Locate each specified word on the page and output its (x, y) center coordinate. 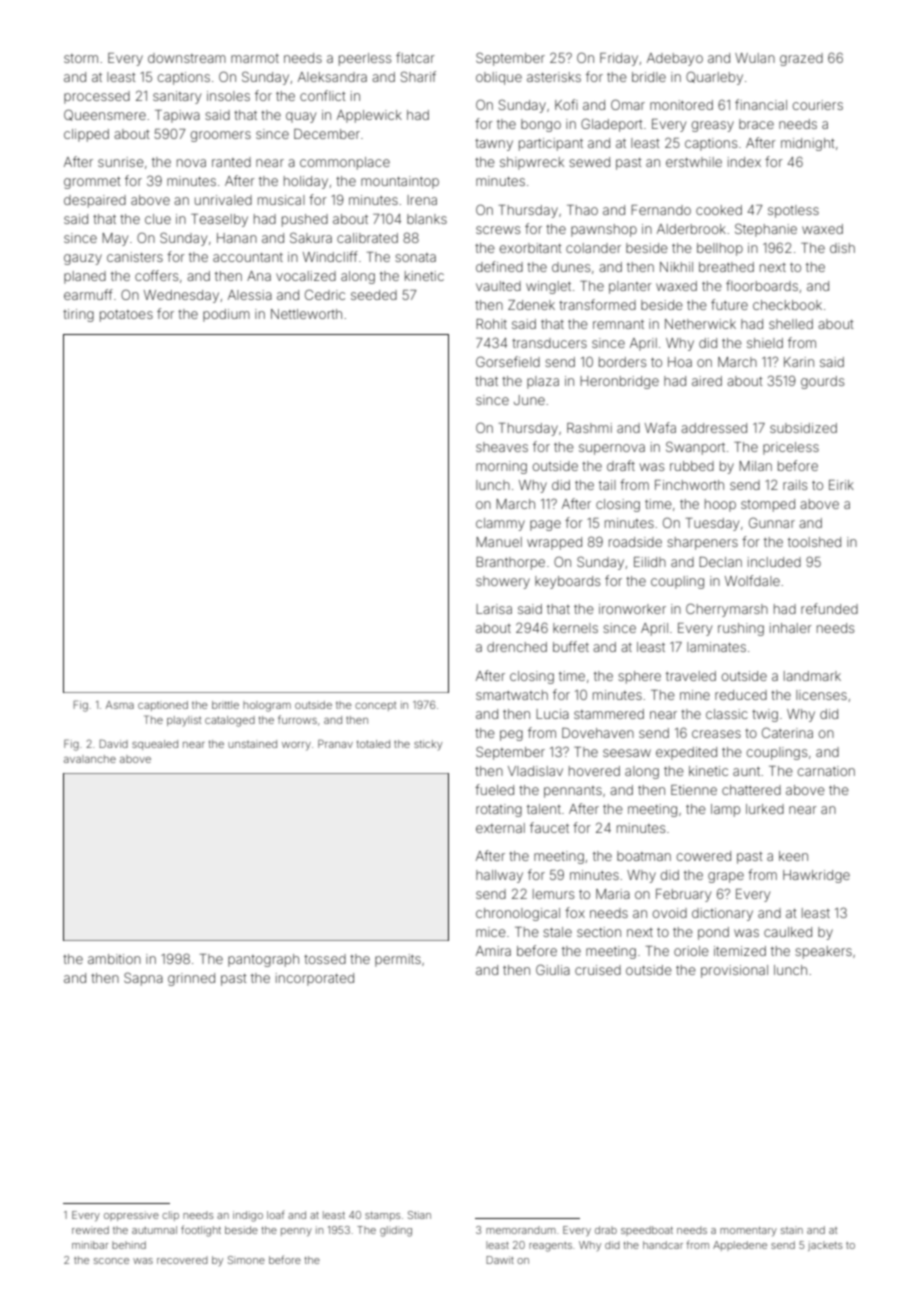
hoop (720, 505)
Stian (419, 1215)
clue (158, 219)
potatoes (126, 315)
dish (842, 248)
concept (375, 706)
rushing (741, 629)
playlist (184, 721)
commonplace (345, 163)
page (545, 525)
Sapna (143, 979)
